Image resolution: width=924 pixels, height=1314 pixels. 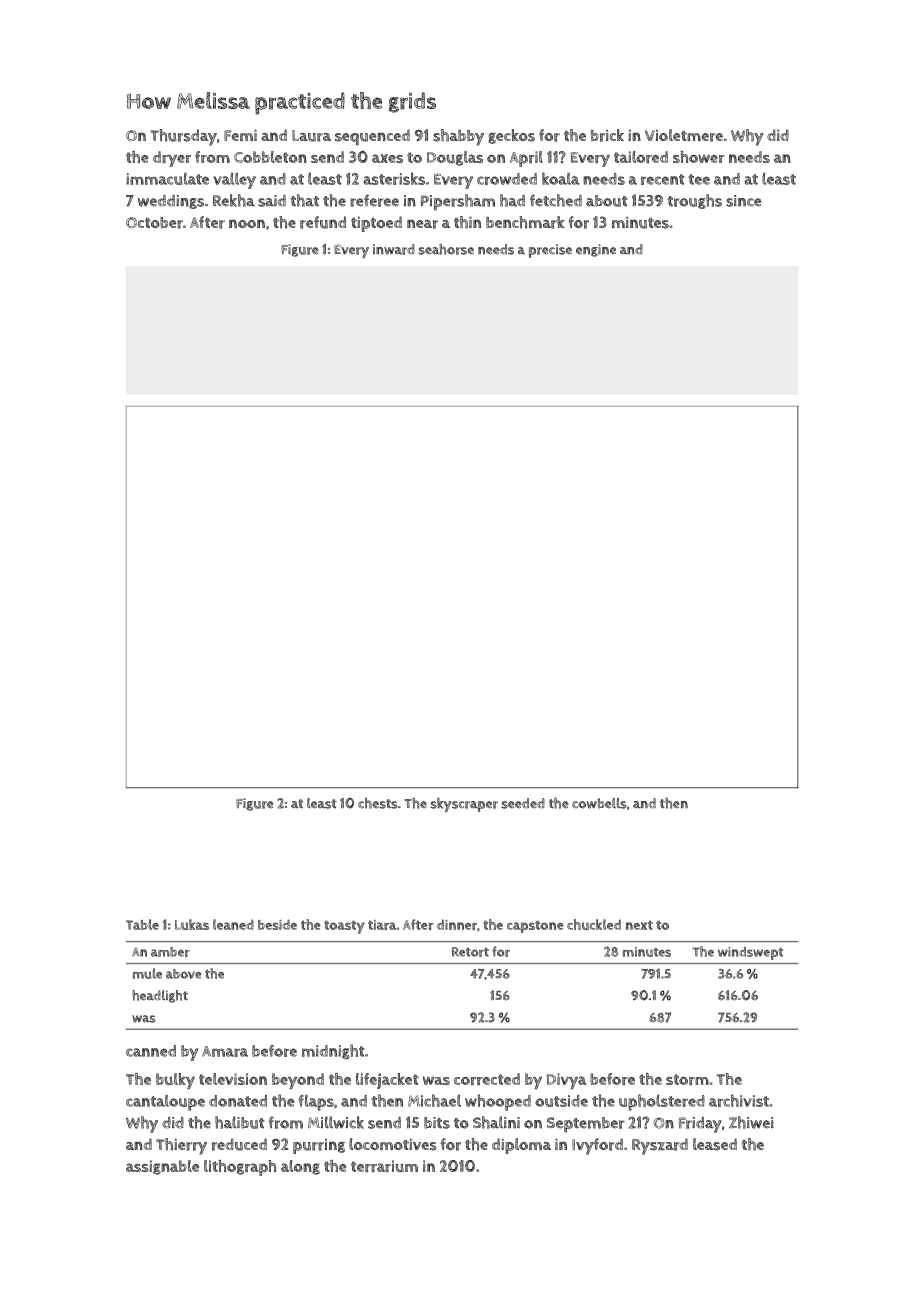 What do you see at coordinates (743, 201) in the screenshot?
I see `since` at bounding box center [743, 201].
